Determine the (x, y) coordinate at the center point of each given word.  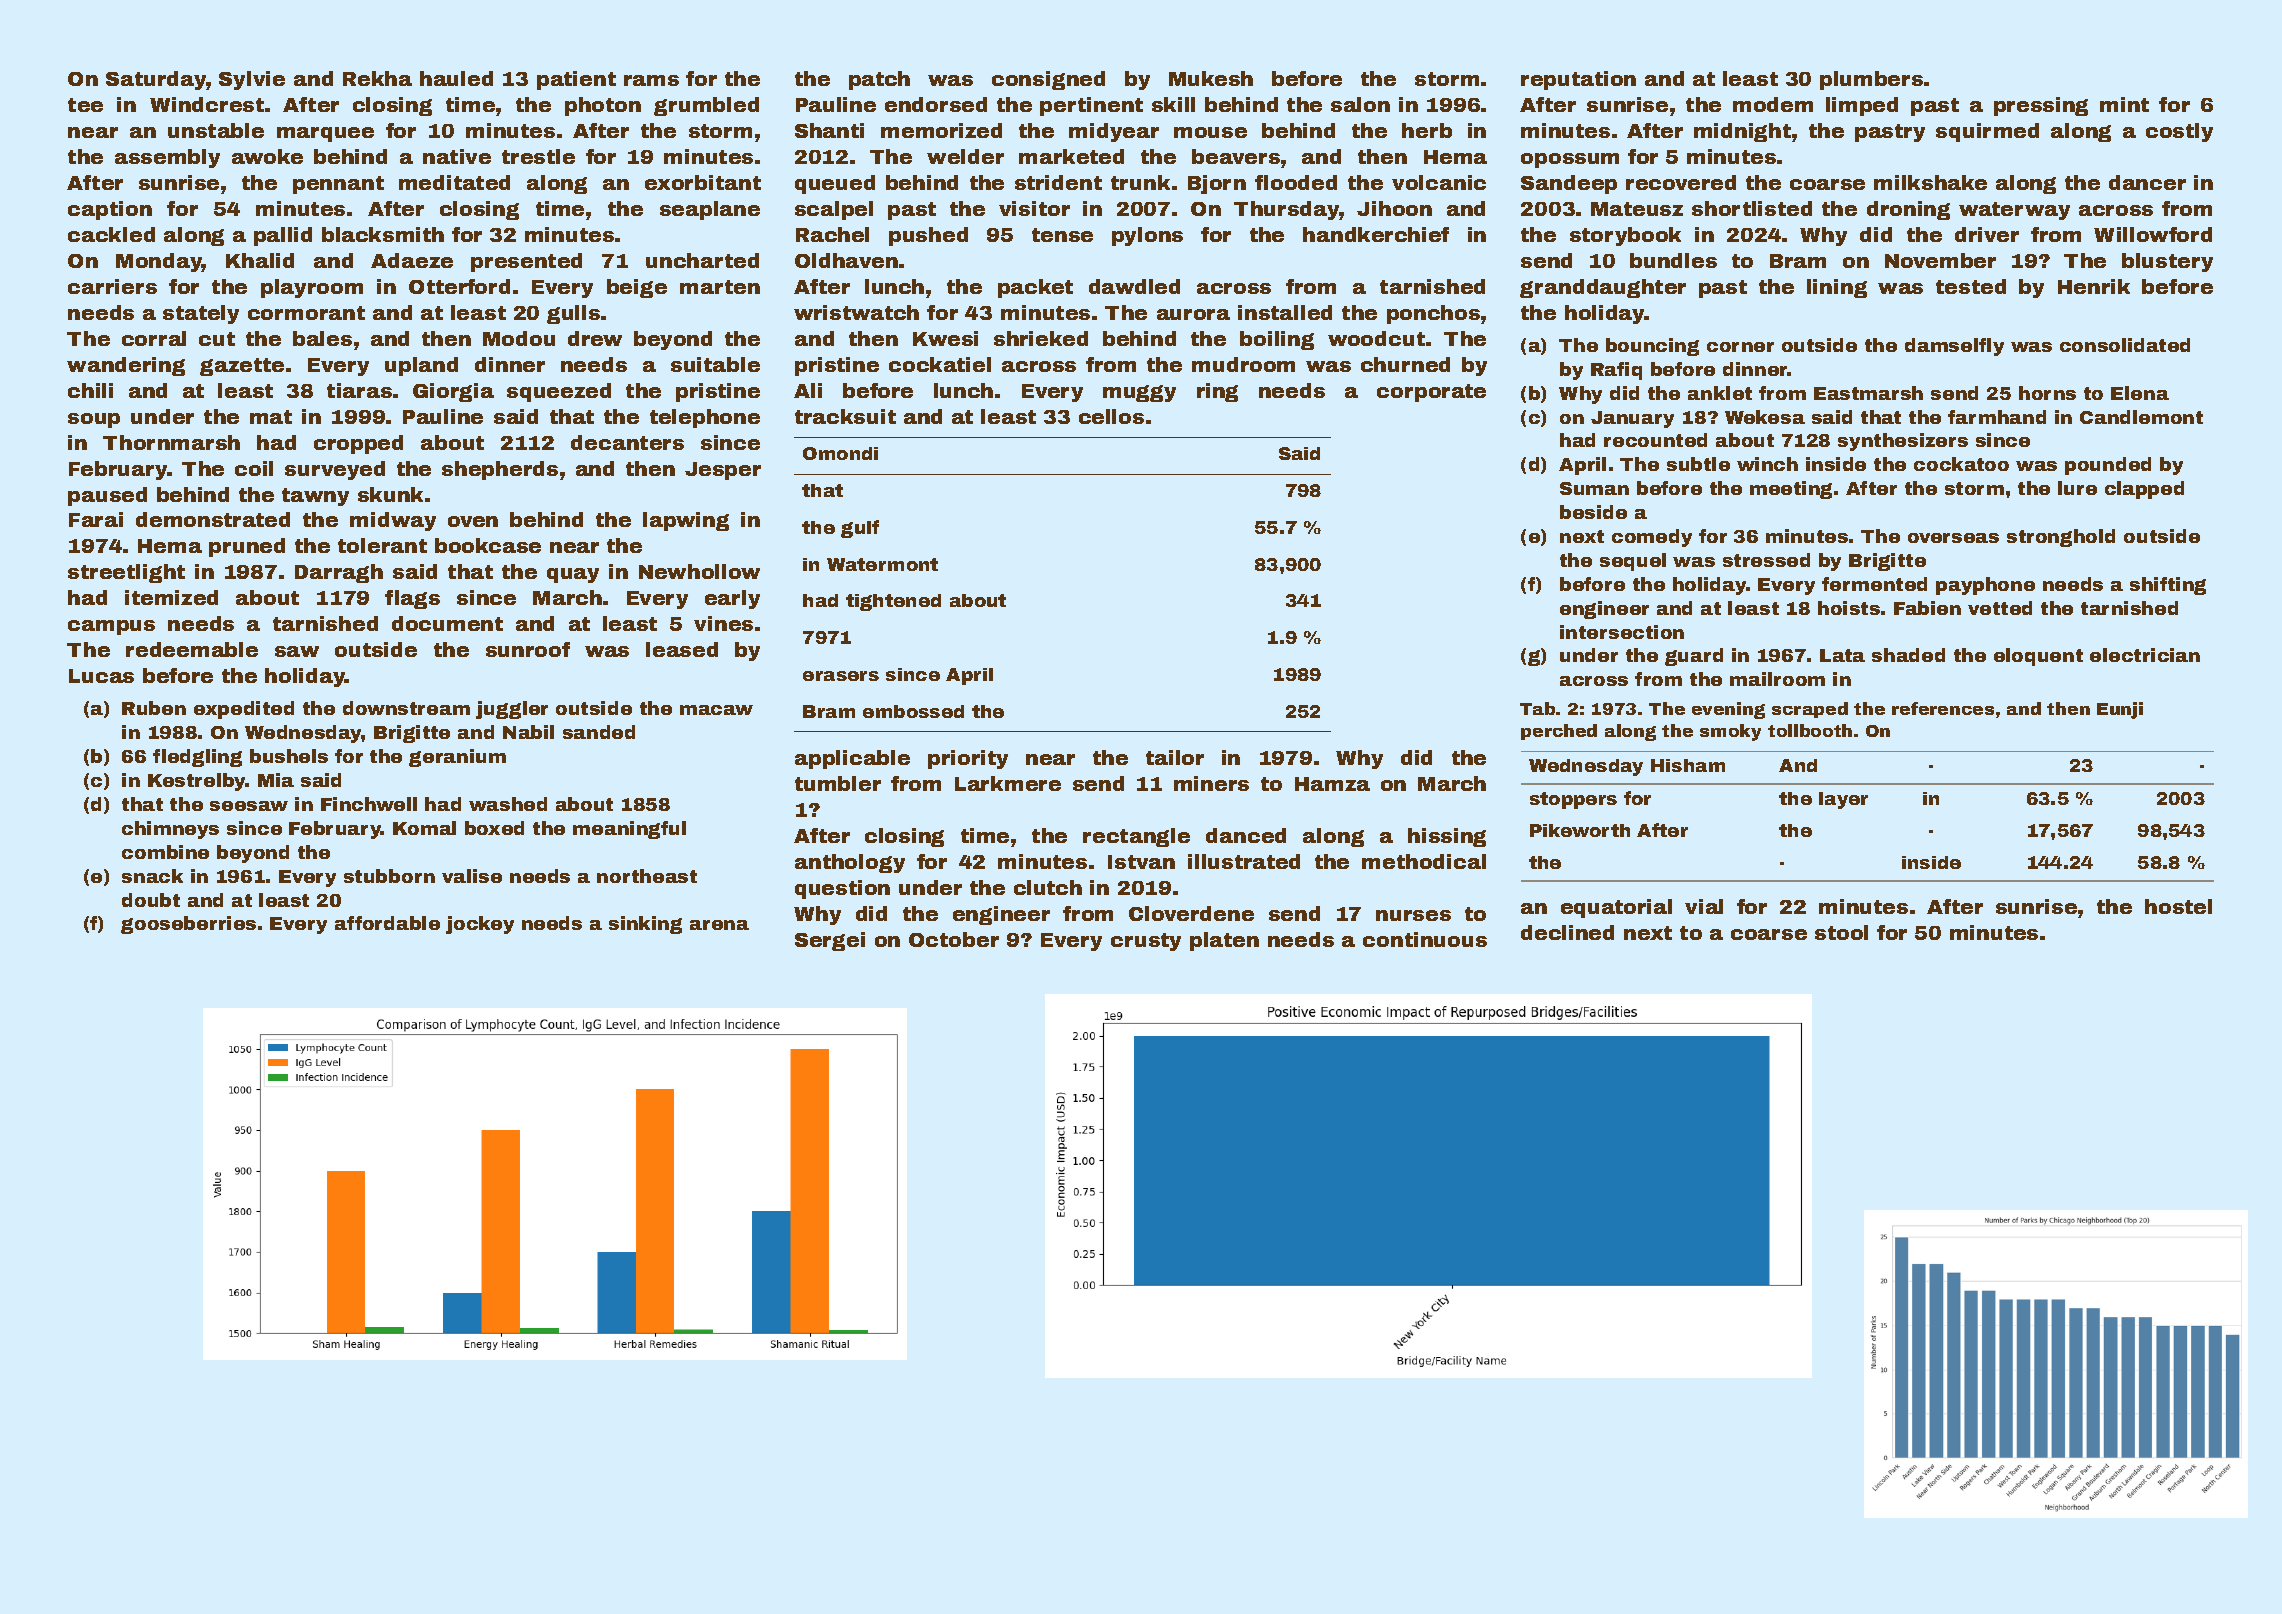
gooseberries (188, 925)
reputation (1578, 80)
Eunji (2120, 710)
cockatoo (1961, 464)
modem (1773, 104)
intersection (1622, 632)
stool (1841, 932)
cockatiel (940, 364)
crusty (1146, 942)
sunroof (528, 649)
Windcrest (207, 104)
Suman (1594, 488)
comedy (1652, 538)
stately (201, 314)
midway (393, 521)
